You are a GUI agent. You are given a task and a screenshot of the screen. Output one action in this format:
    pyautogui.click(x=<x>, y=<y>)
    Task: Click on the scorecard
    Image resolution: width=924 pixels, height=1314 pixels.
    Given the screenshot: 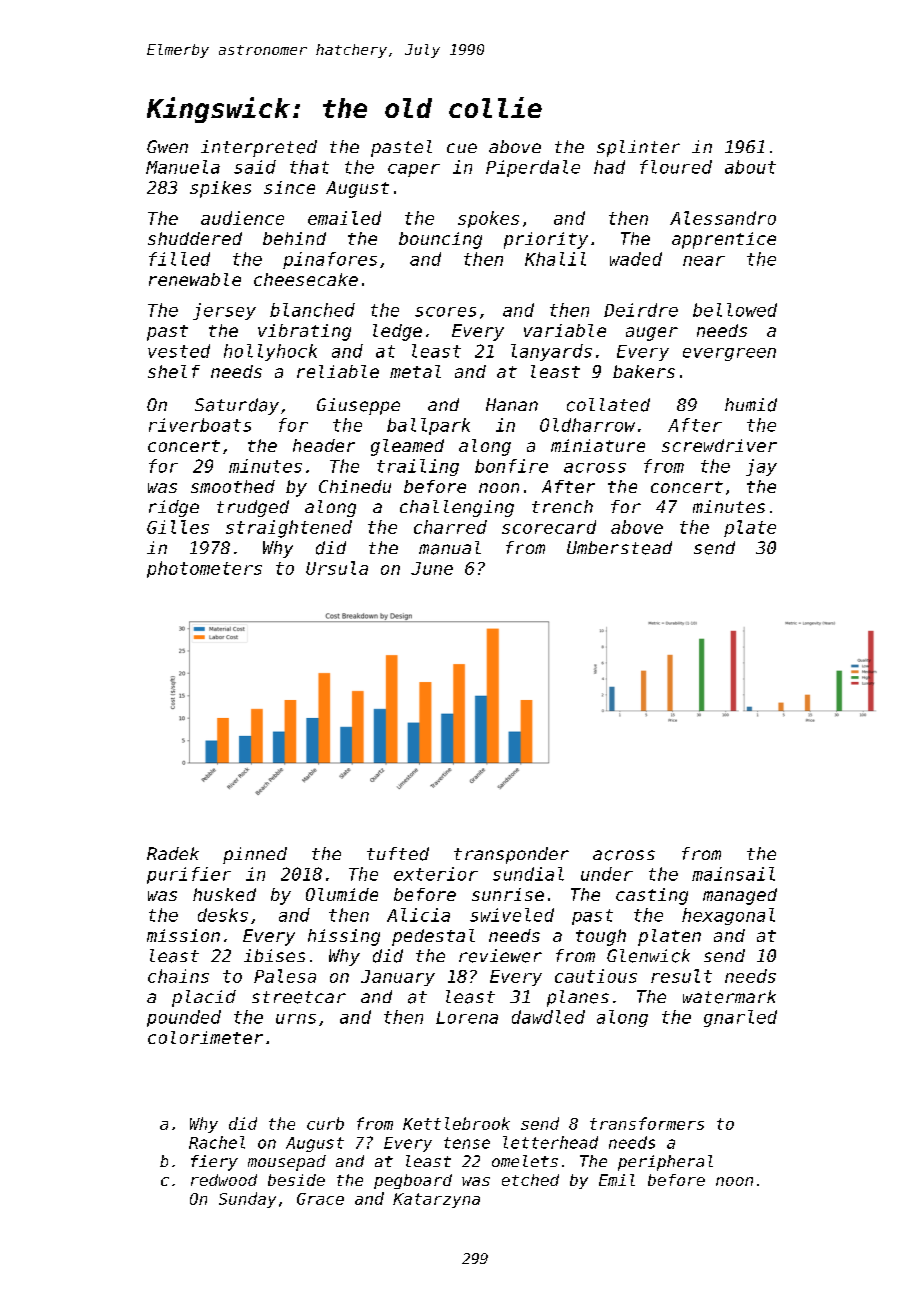 What is the action you would take?
    pyautogui.click(x=549, y=527)
